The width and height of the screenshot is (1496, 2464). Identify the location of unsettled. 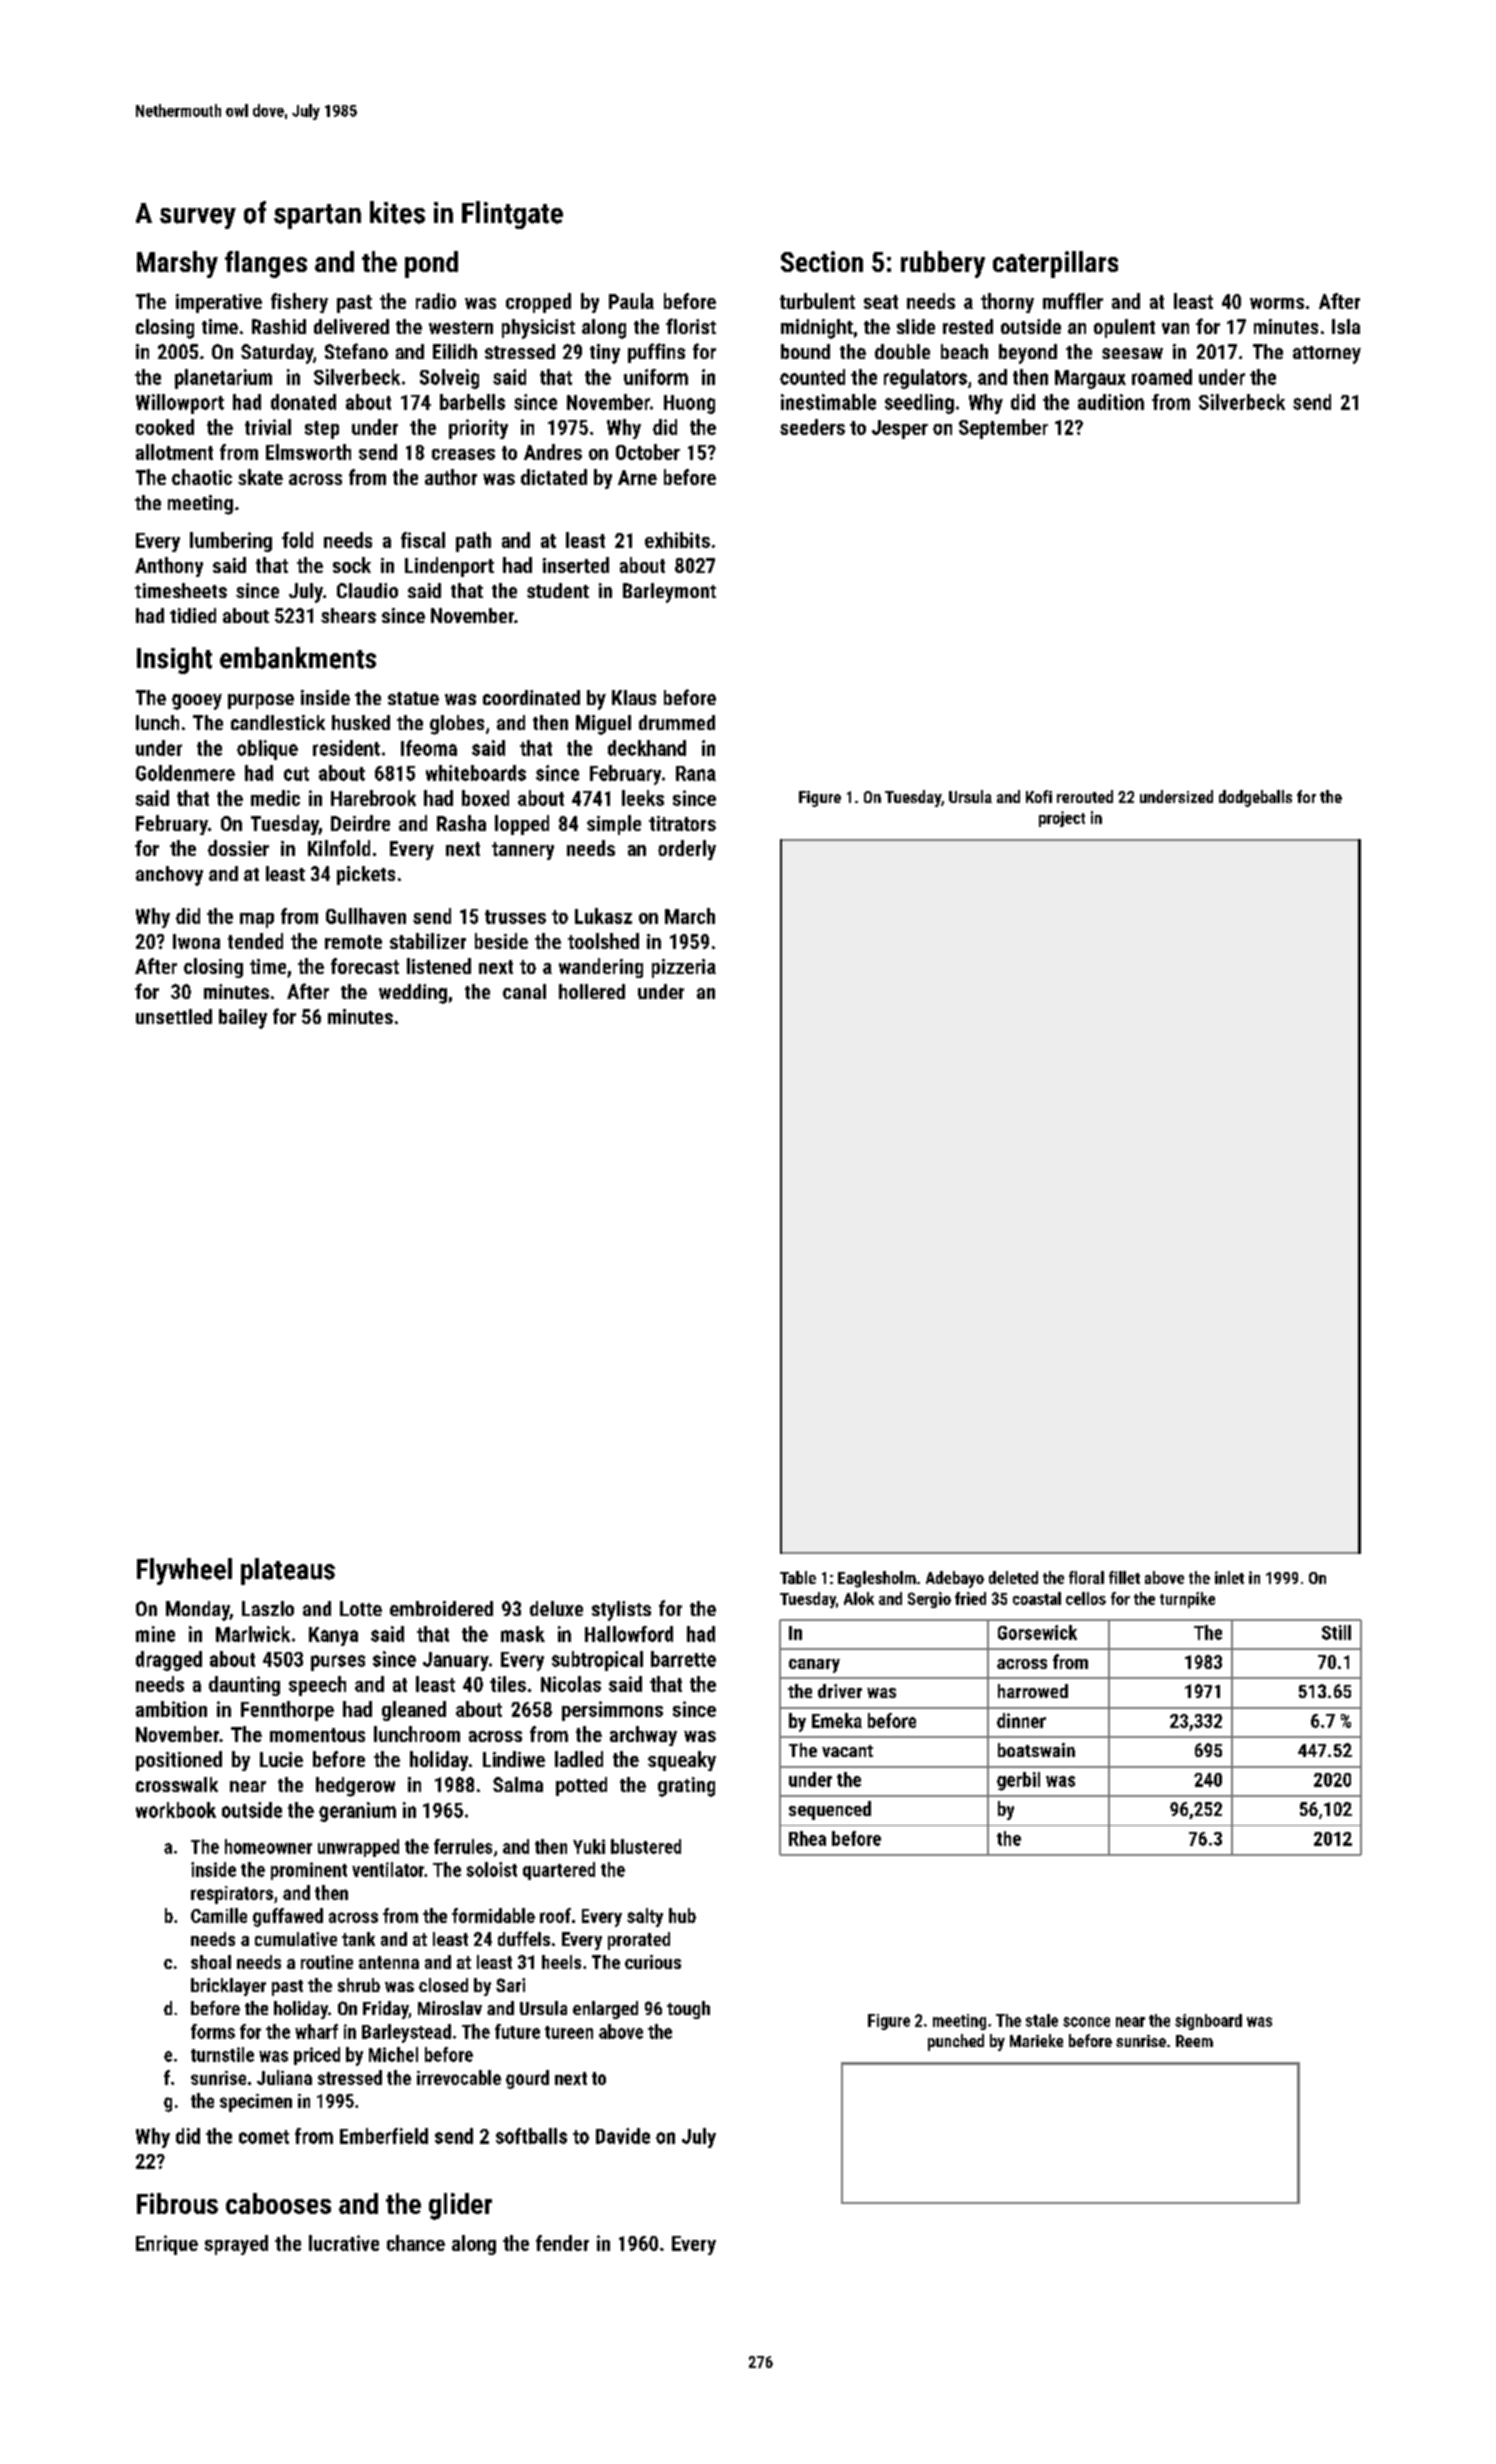
(174, 1016).
